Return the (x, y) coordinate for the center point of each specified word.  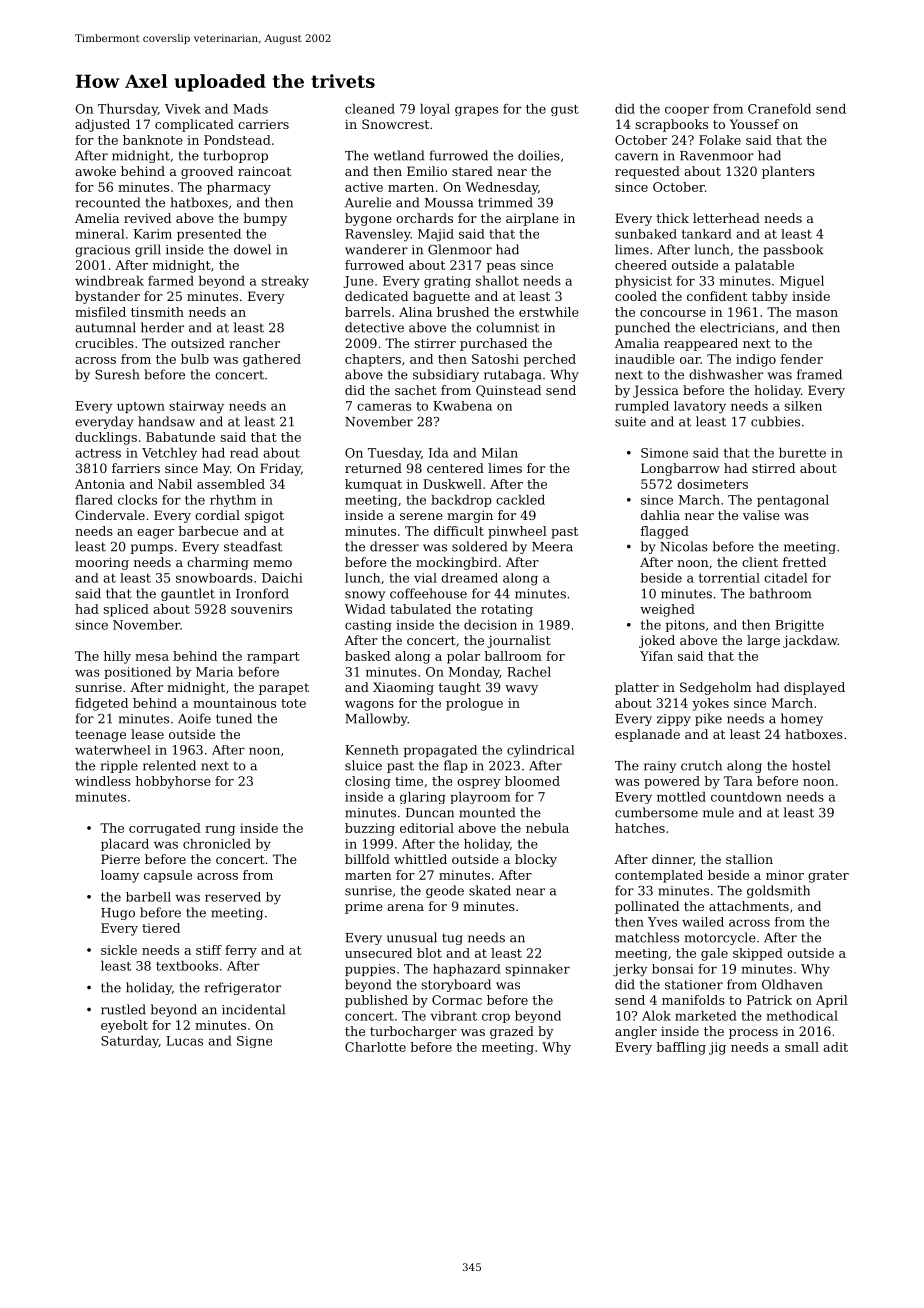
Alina (415, 312)
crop (496, 1018)
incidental (253, 1009)
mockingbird (456, 563)
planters (788, 172)
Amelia (97, 218)
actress (98, 453)
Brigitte (799, 626)
